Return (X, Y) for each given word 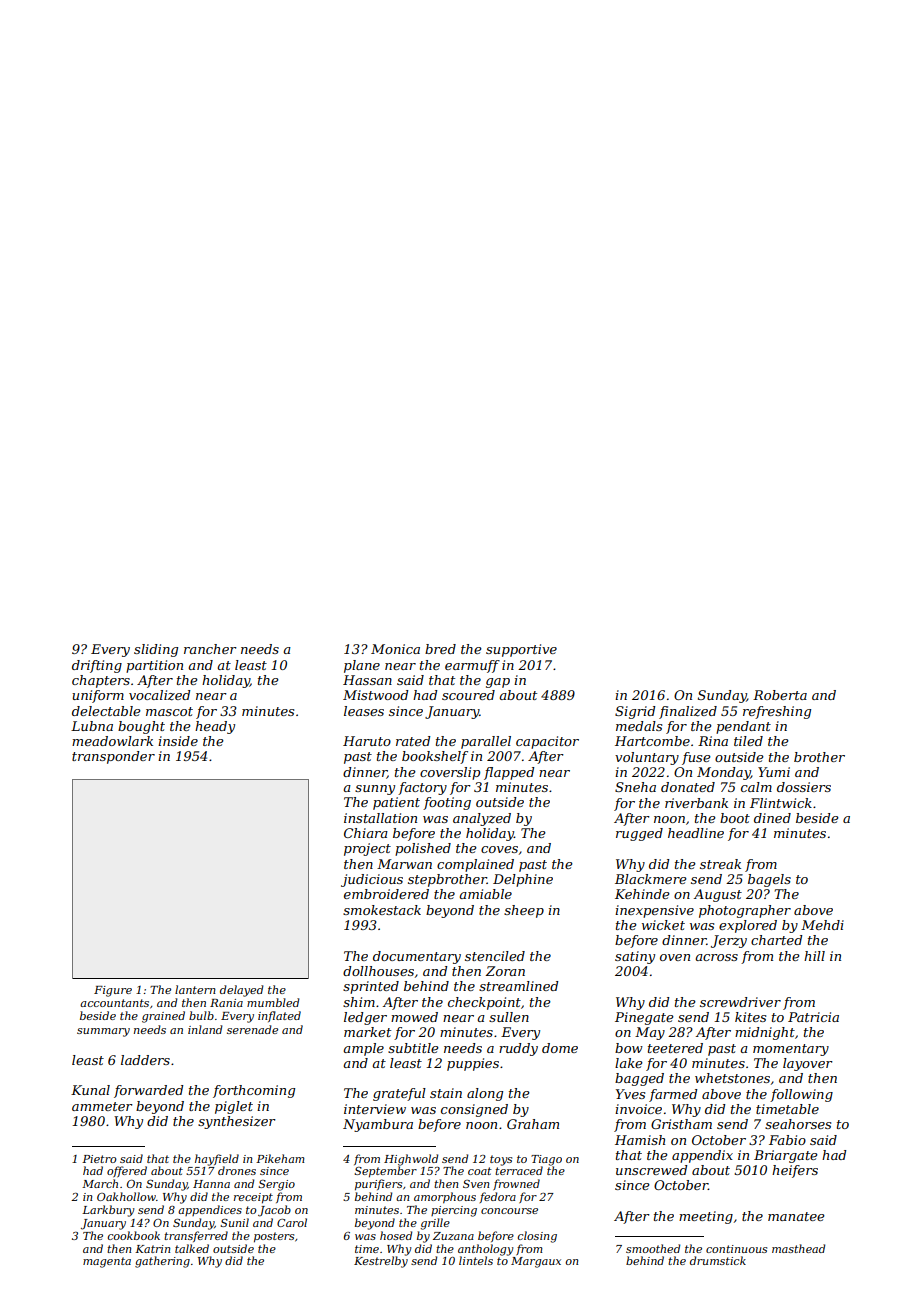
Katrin (152, 1249)
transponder (113, 757)
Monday (724, 773)
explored (748, 926)
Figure (113, 991)
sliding (156, 650)
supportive (521, 650)
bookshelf (435, 757)
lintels (476, 1260)
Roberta (780, 695)
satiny (635, 957)
